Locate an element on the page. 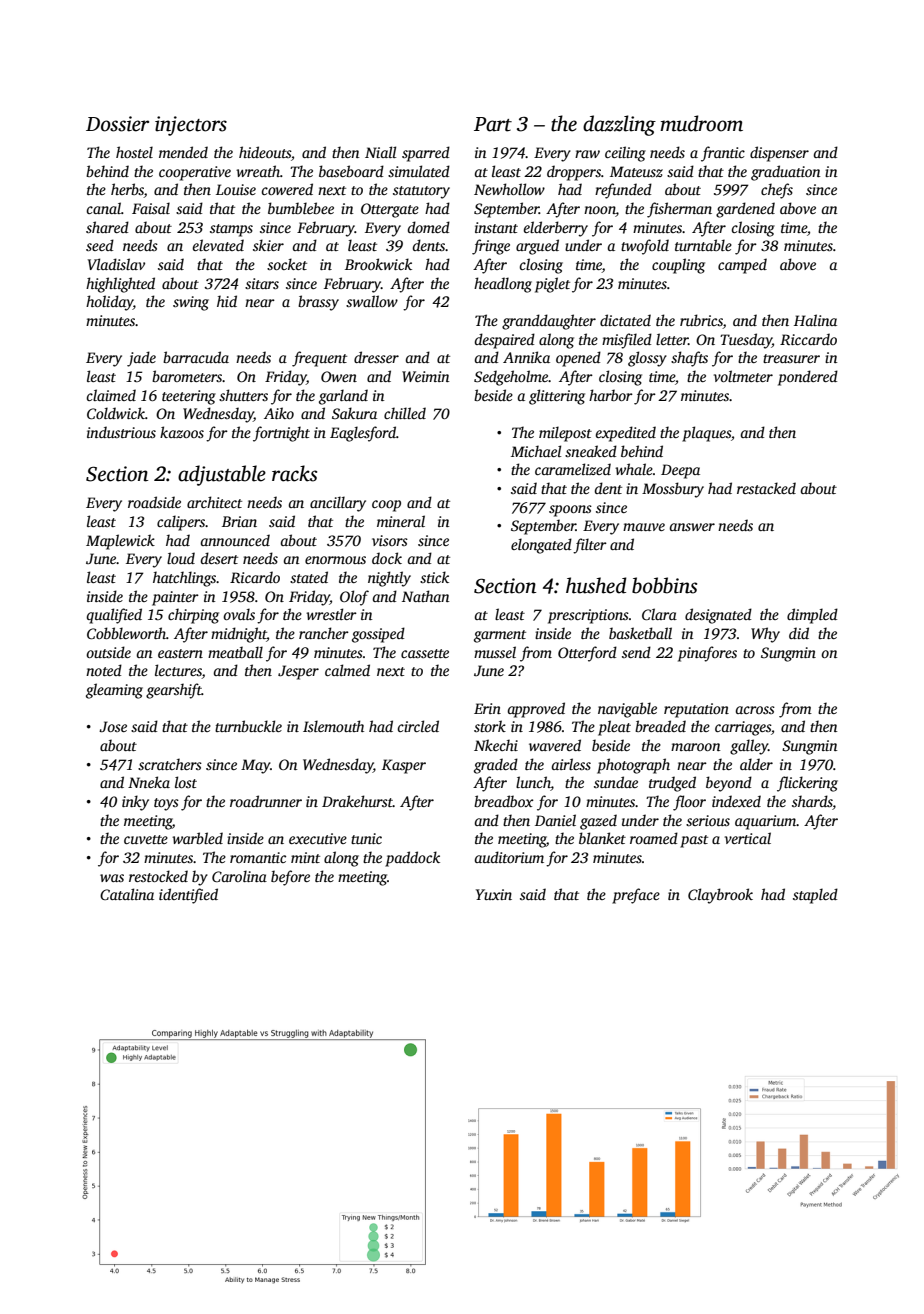 This image has height=1314, width=924. Maplewick is located at coordinates (120, 542).
